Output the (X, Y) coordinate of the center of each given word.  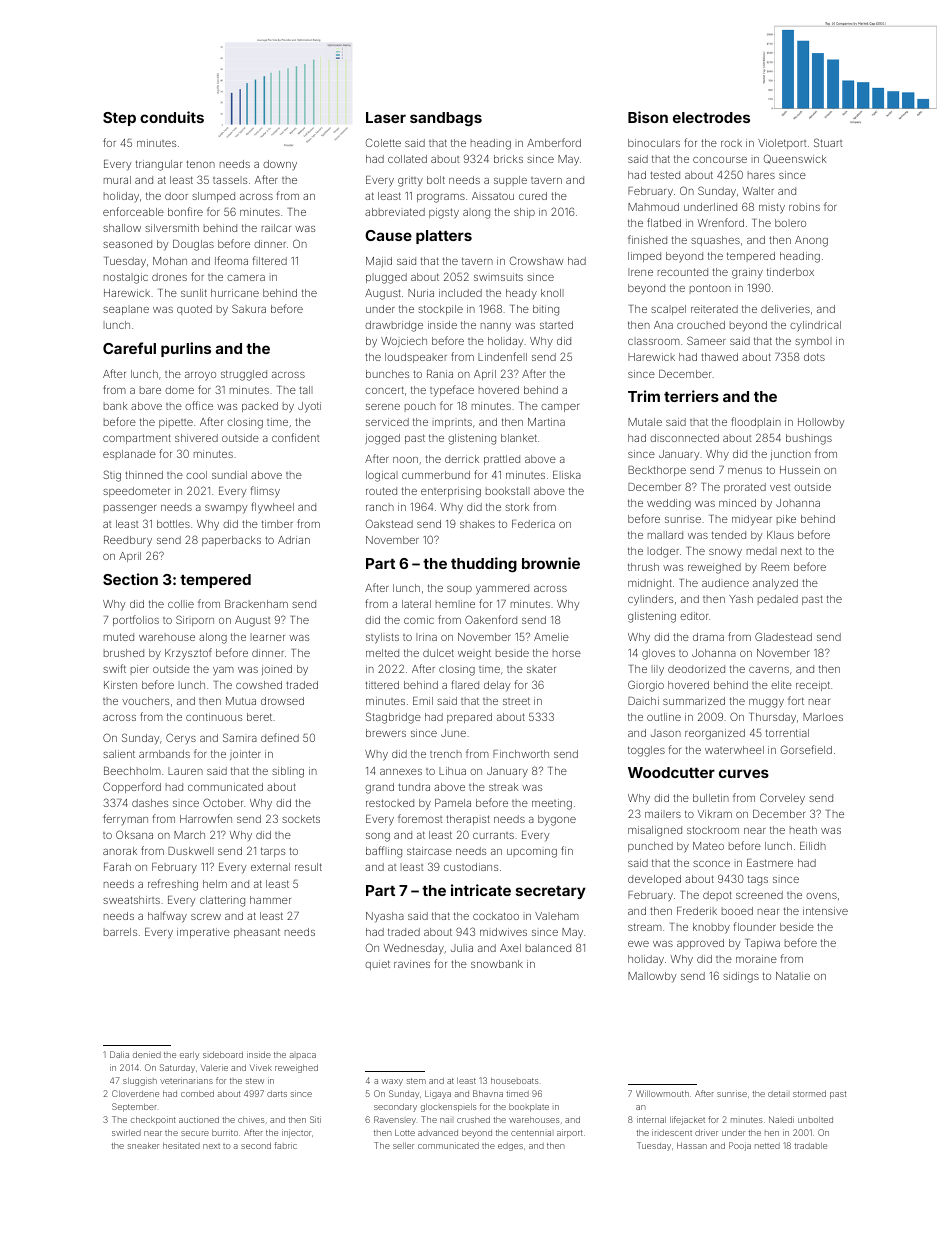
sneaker (143, 1145)
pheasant (257, 933)
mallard (665, 535)
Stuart (828, 142)
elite (781, 685)
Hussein (800, 470)
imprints (452, 423)
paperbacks (231, 541)
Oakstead (389, 523)
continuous (214, 717)
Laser (386, 117)
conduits (172, 117)
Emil (423, 701)
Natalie (793, 976)
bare (150, 390)
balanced (548, 948)
